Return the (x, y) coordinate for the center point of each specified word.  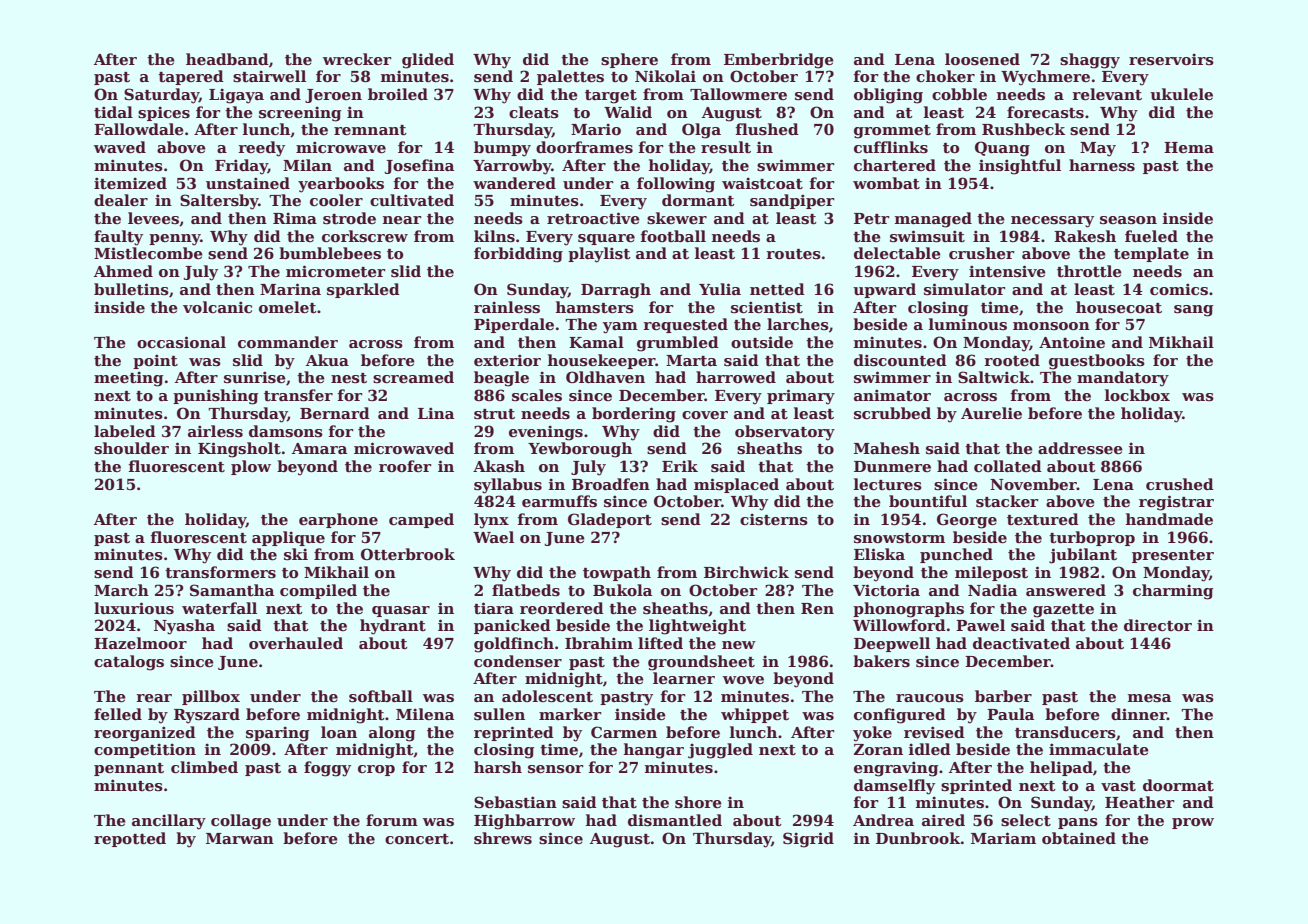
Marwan (240, 838)
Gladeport (610, 520)
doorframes (584, 147)
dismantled (675, 820)
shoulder (131, 448)
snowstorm (899, 538)
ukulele (1181, 94)
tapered (191, 77)
